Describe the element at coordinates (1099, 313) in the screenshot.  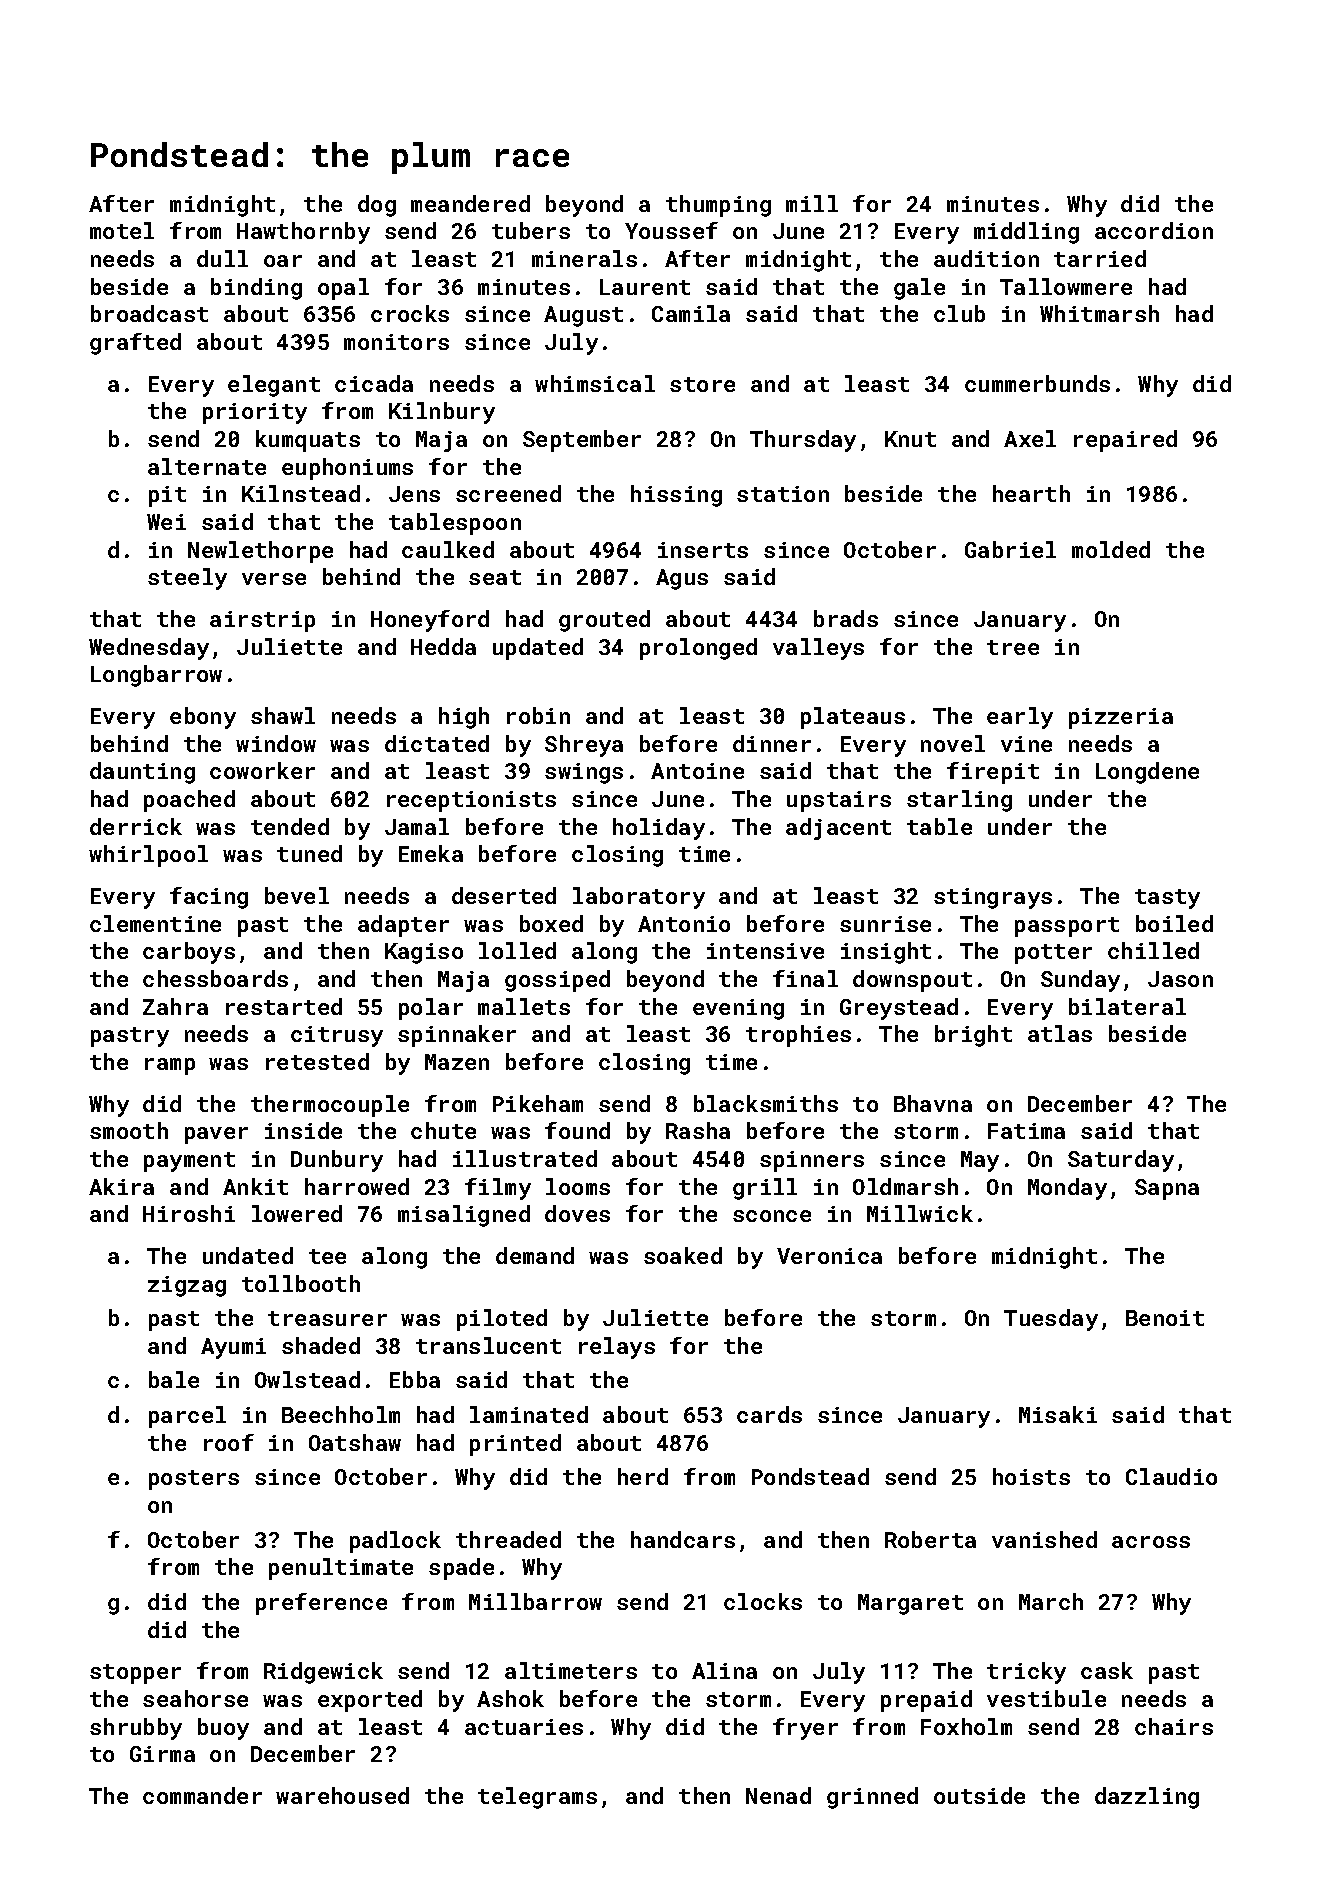
I see `Whitmarsh` at that location.
